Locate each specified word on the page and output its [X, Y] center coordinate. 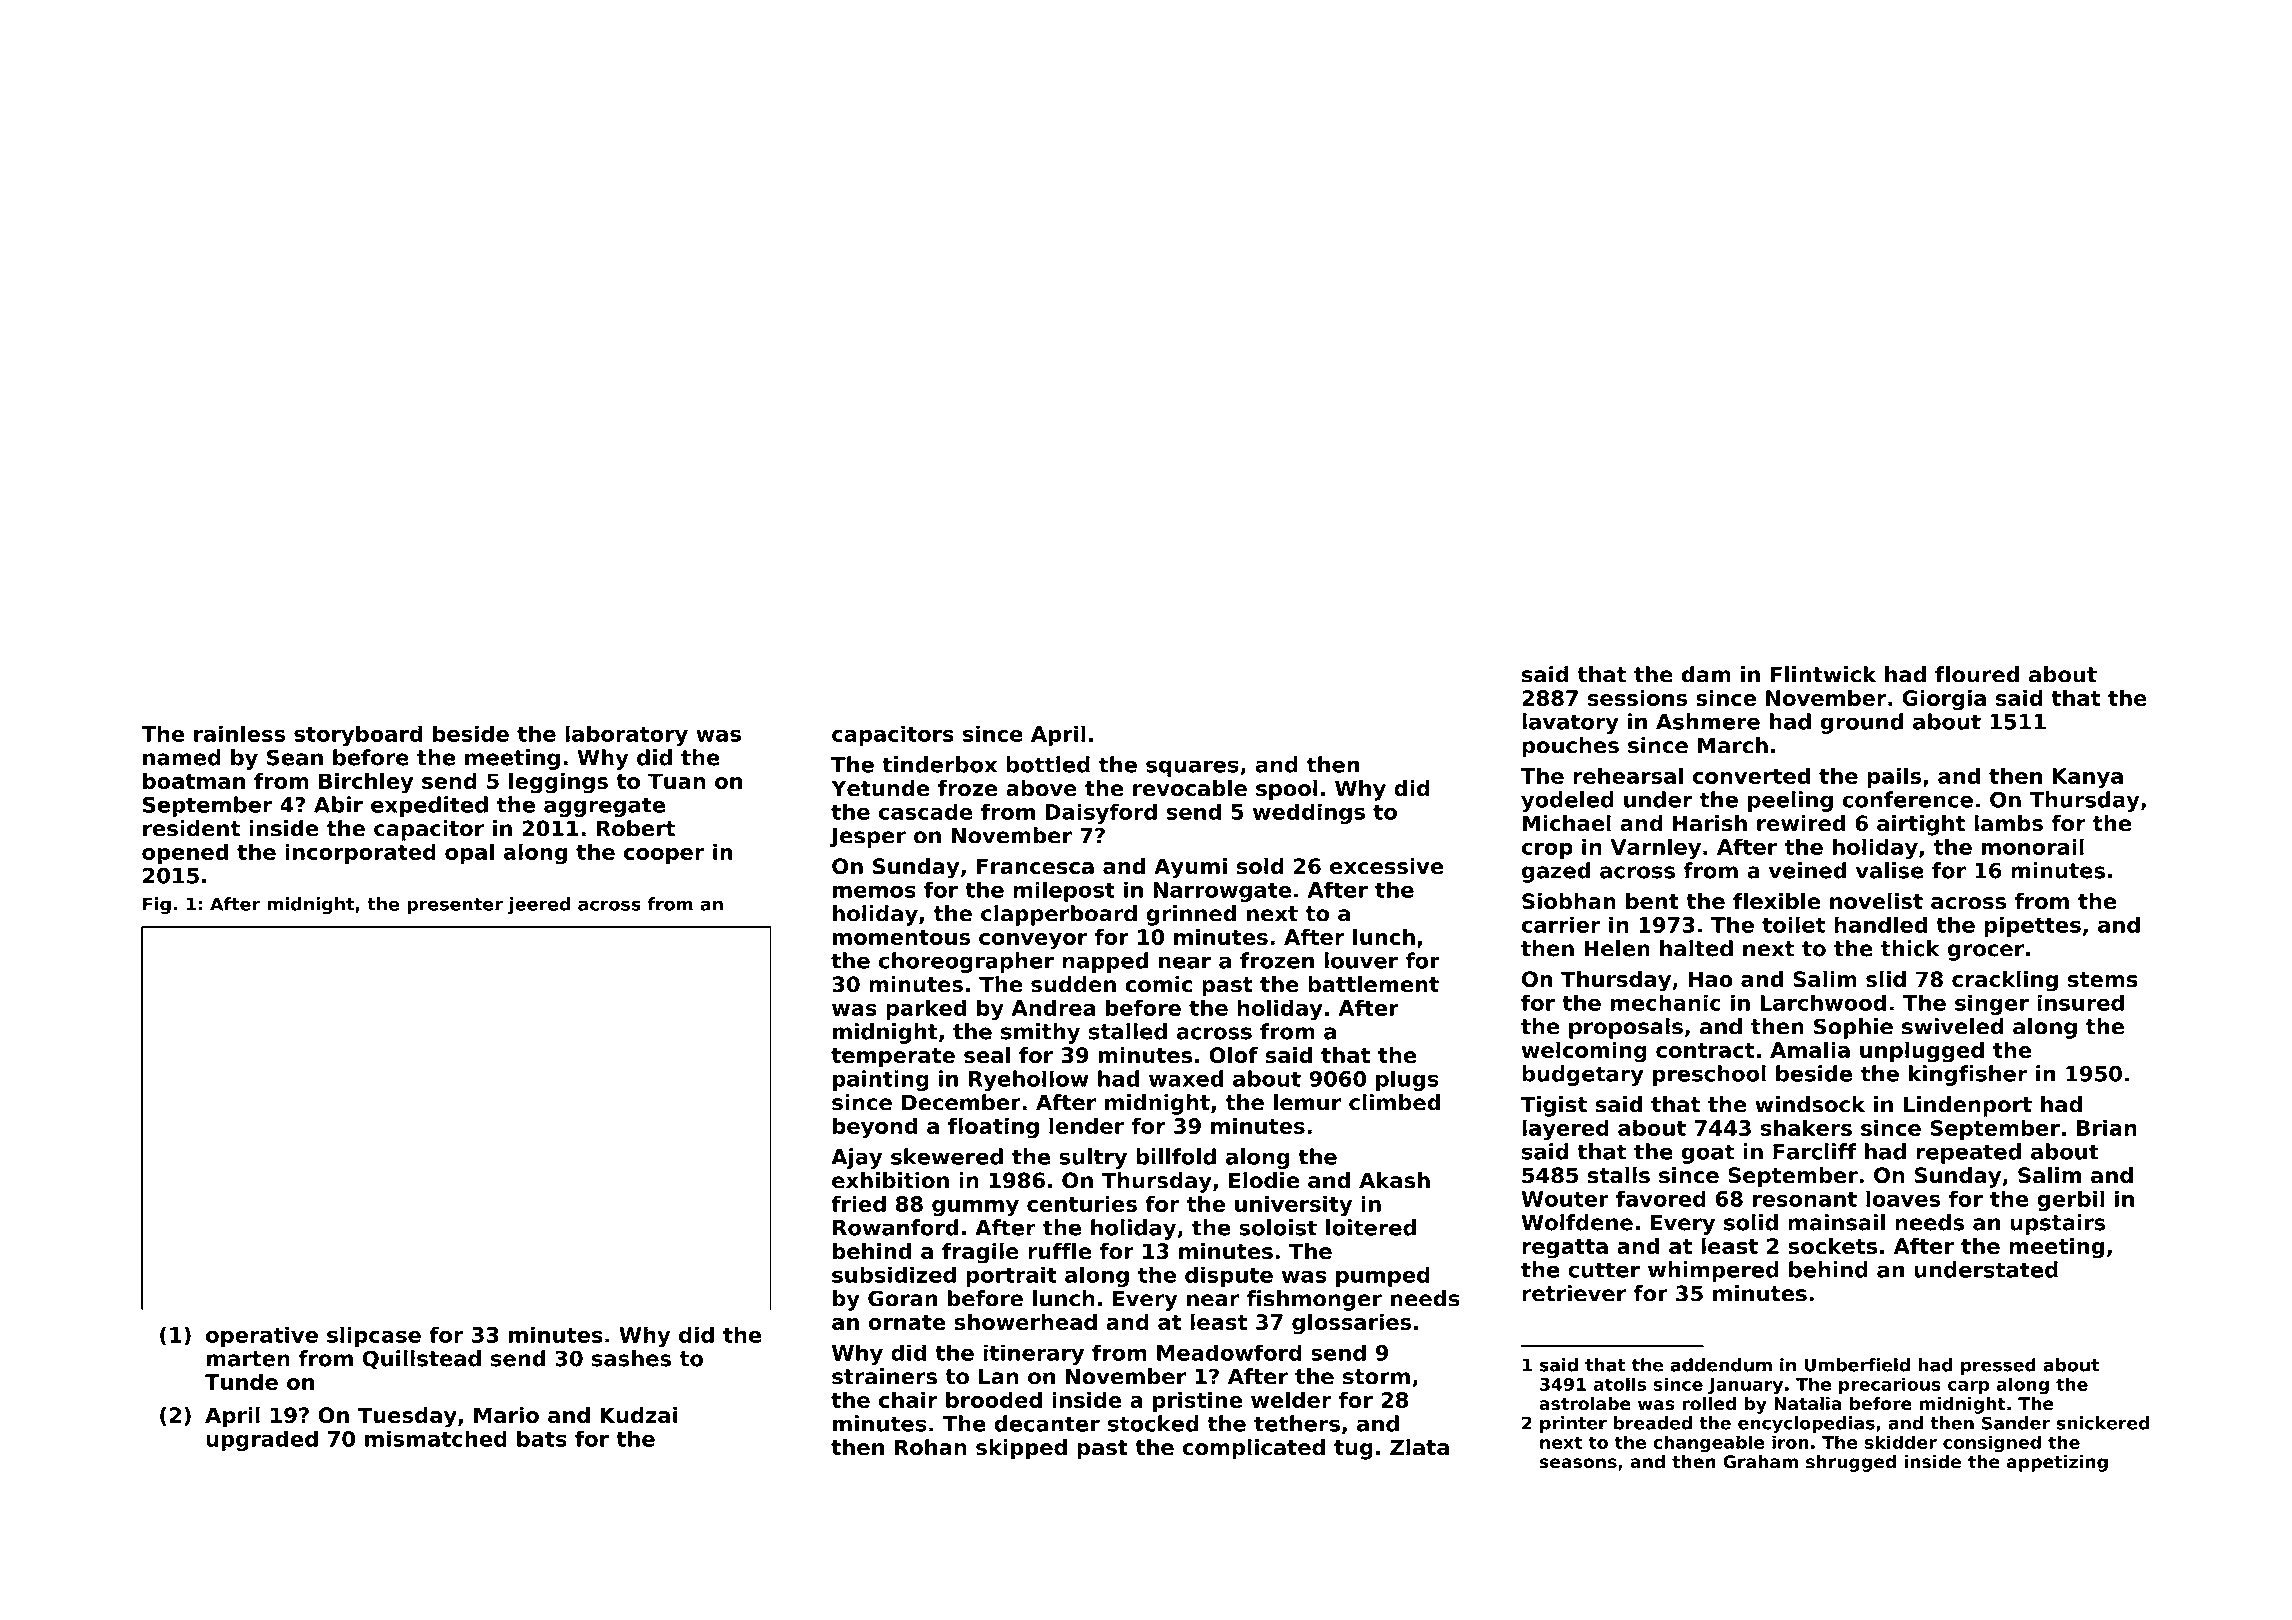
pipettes [2033, 926]
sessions [1637, 698]
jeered [539, 906]
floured [1977, 674]
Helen [1617, 948]
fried [858, 1203]
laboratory [626, 735]
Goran [902, 1298]
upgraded [262, 1440]
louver [1361, 960]
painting [881, 1080]
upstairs [2057, 1224]
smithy [1040, 1033]
